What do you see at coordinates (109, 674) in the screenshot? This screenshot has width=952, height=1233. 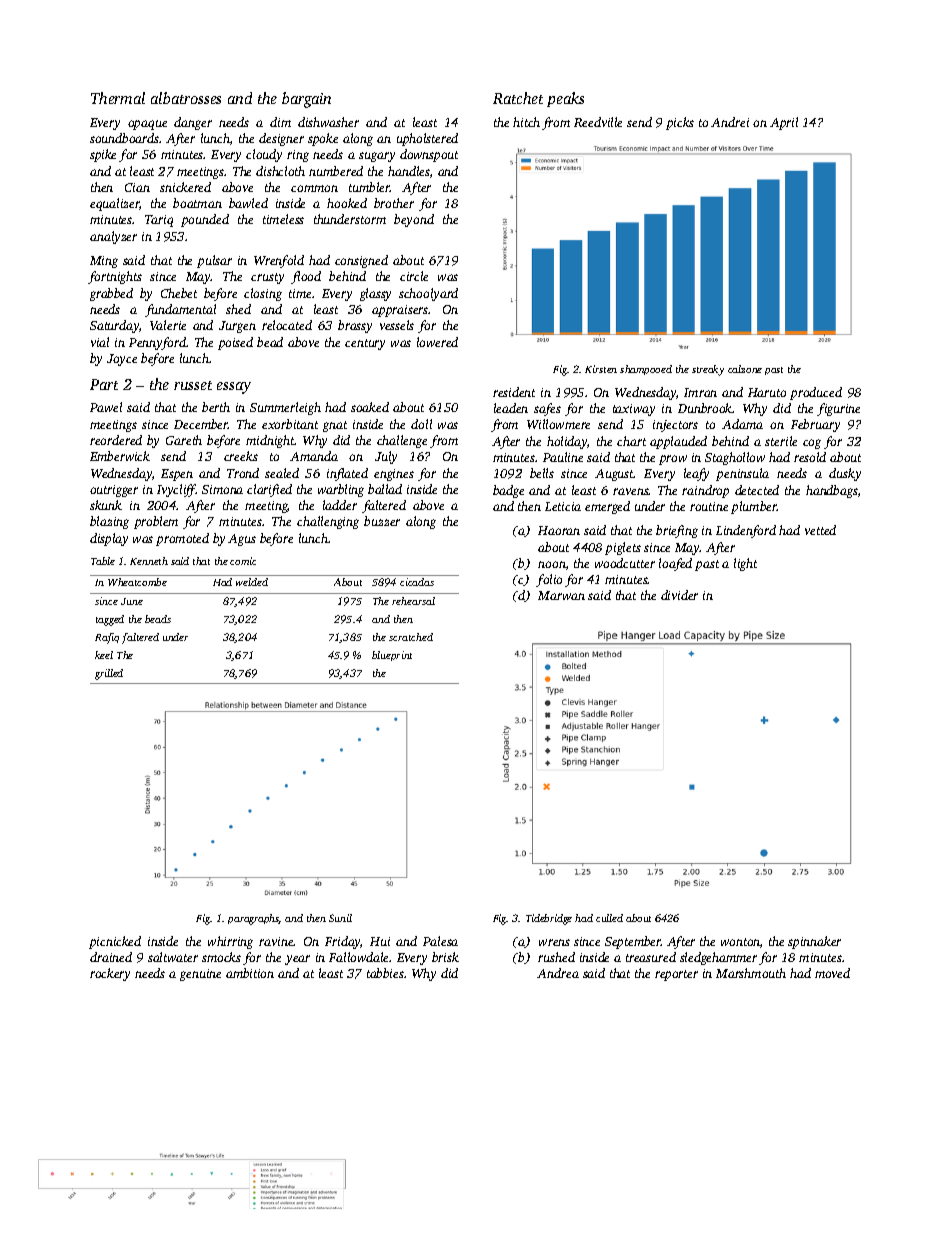 I see `grilled` at bounding box center [109, 674].
